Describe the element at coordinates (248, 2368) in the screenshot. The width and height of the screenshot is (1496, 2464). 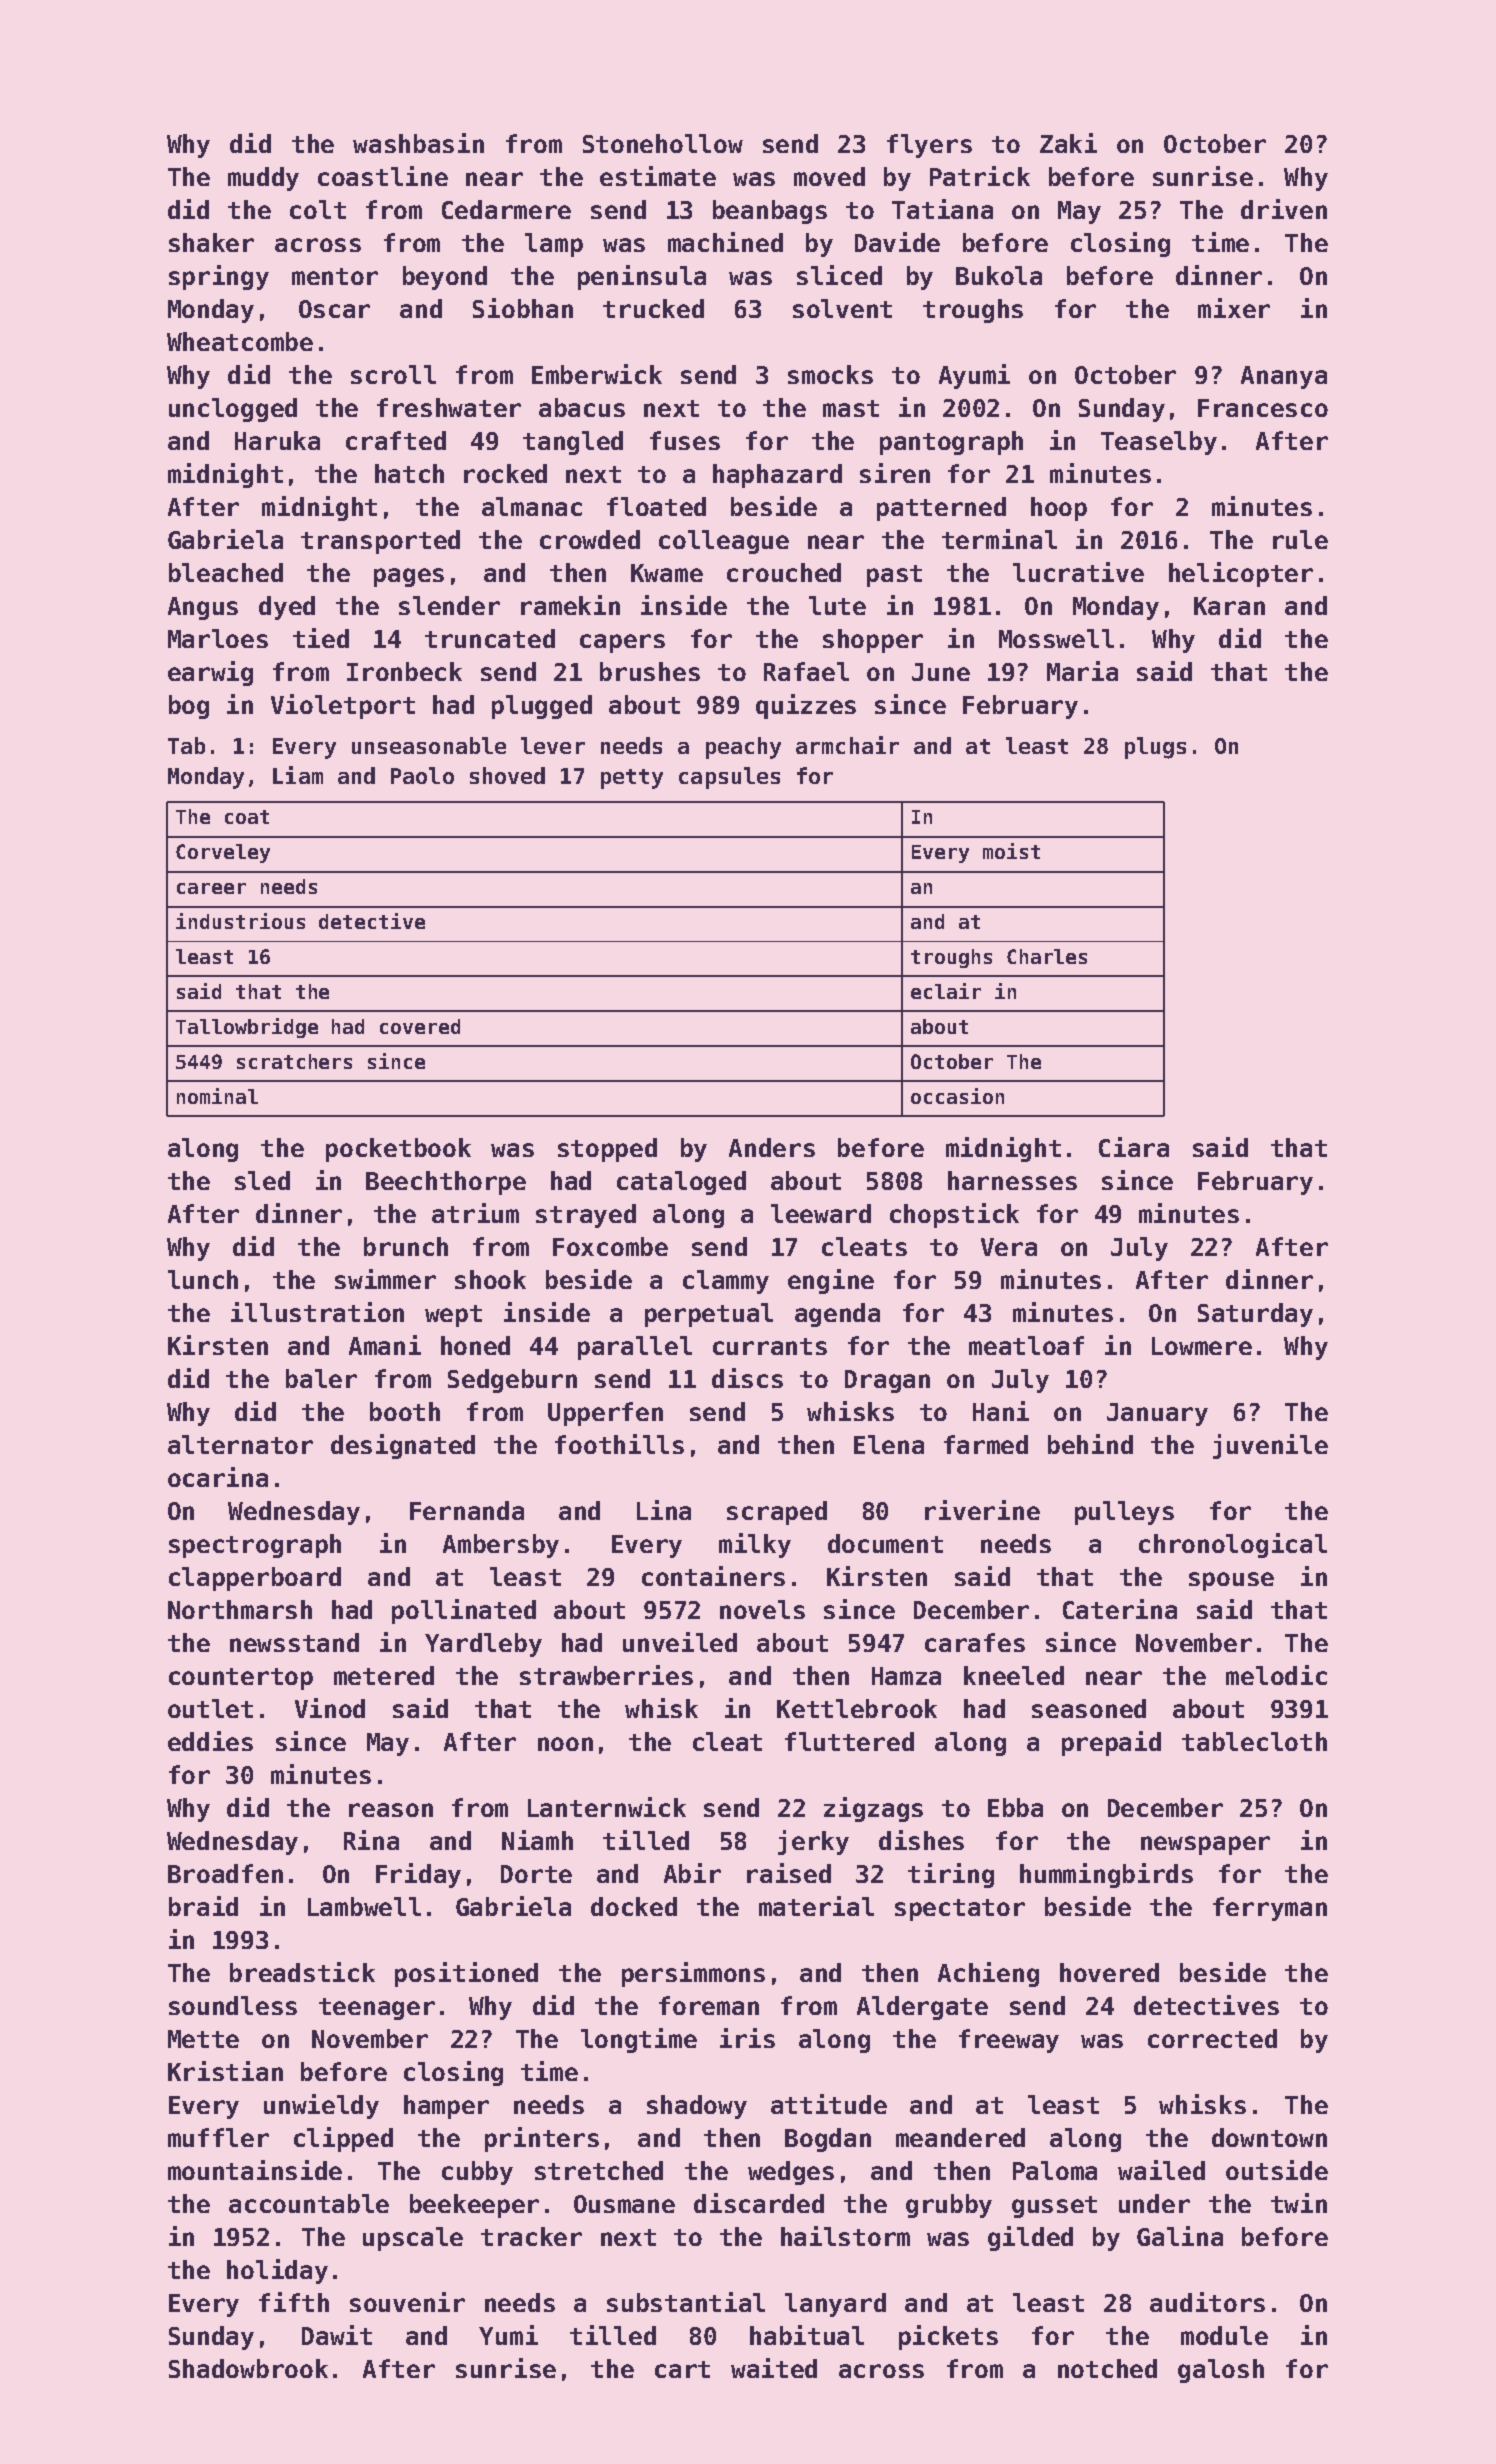
I see `Shadowbrook` at that location.
